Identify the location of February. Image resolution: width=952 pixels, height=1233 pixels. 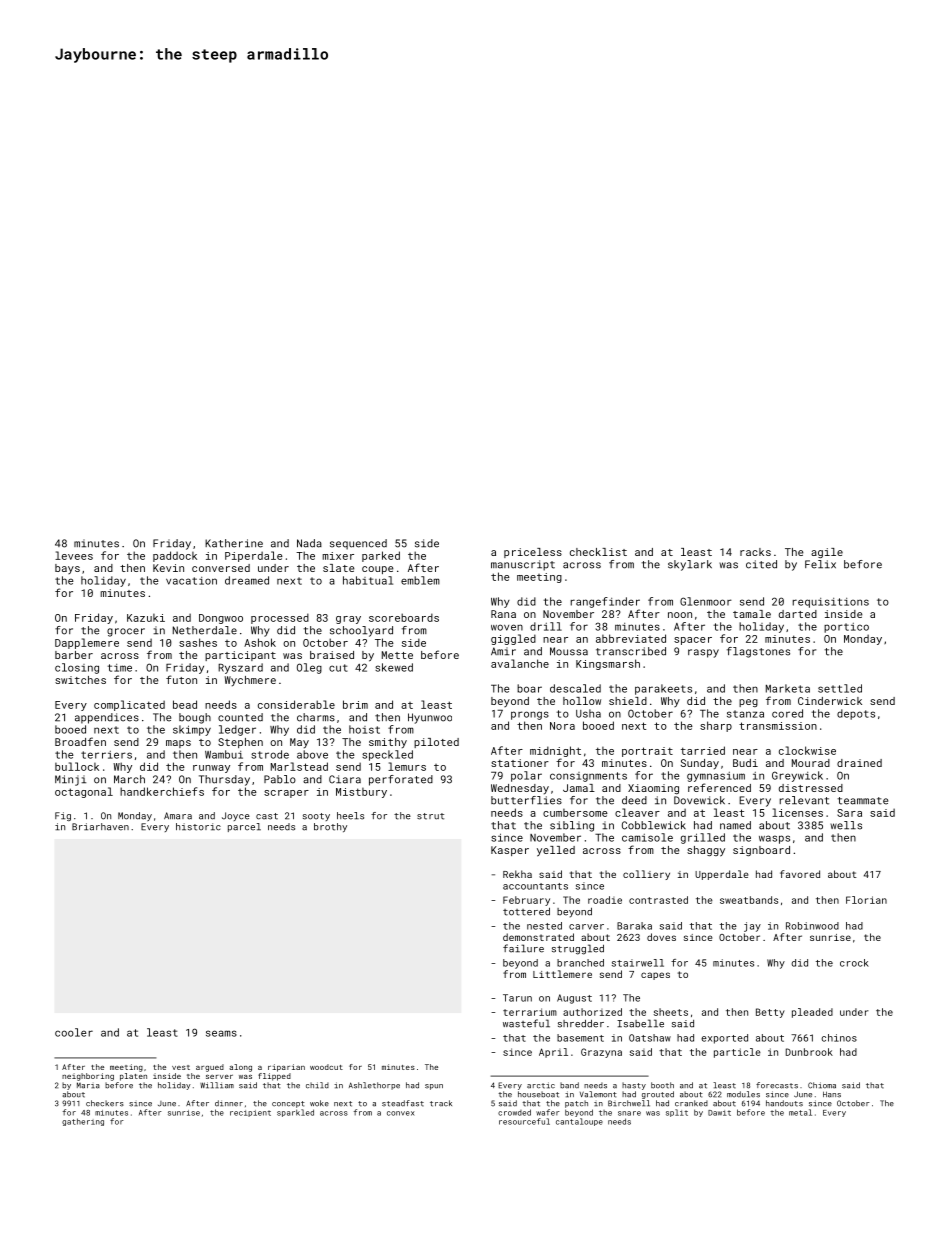
(526, 901).
